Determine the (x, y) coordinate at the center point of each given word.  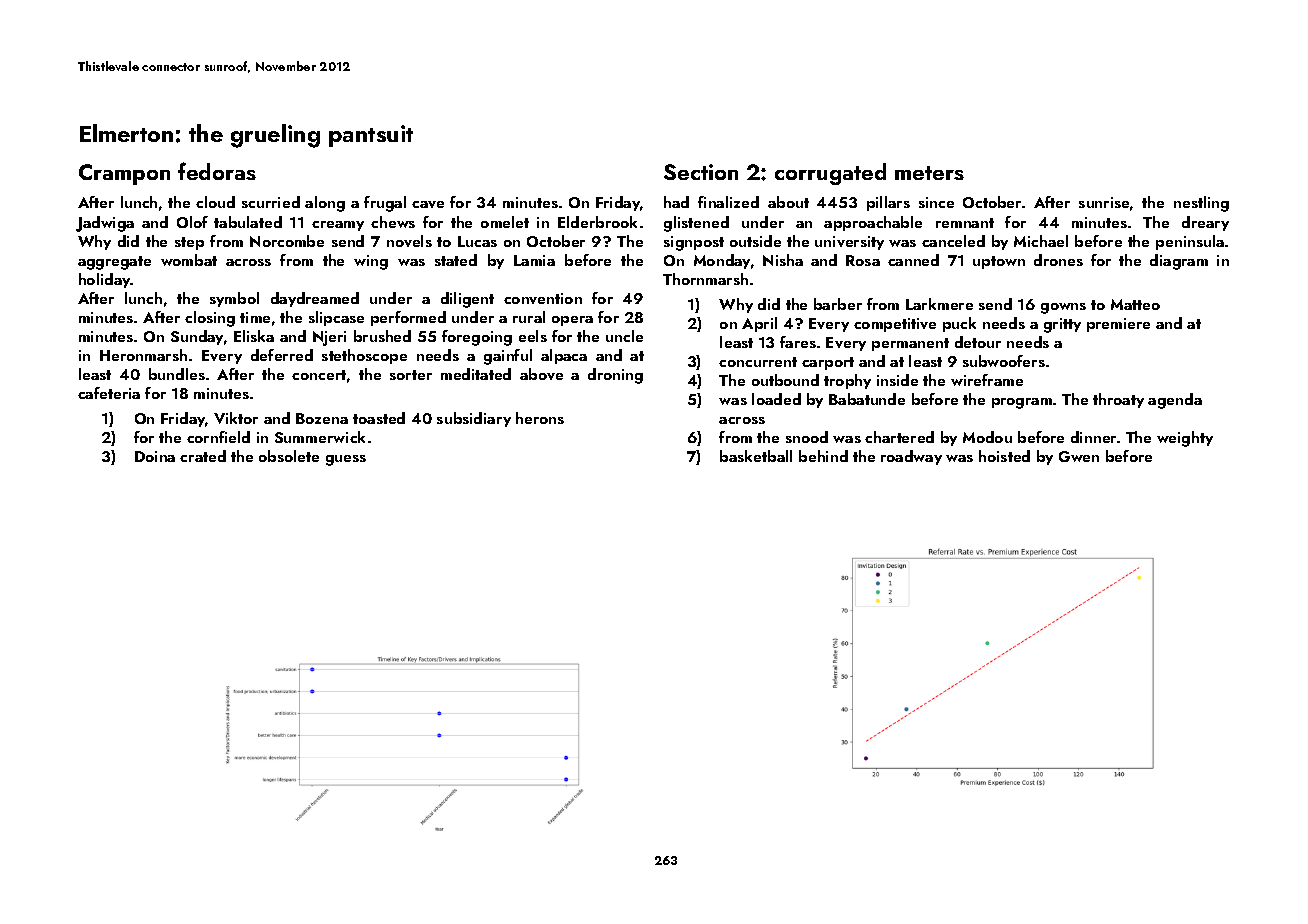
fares (798, 342)
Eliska (254, 336)
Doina (155, 456)
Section (701, 172)
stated (456, 260)
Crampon (124, 174)
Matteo (1135, 304)
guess (346, 460)
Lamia (534, 260)
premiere (1118, 325)
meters (929, 173)
